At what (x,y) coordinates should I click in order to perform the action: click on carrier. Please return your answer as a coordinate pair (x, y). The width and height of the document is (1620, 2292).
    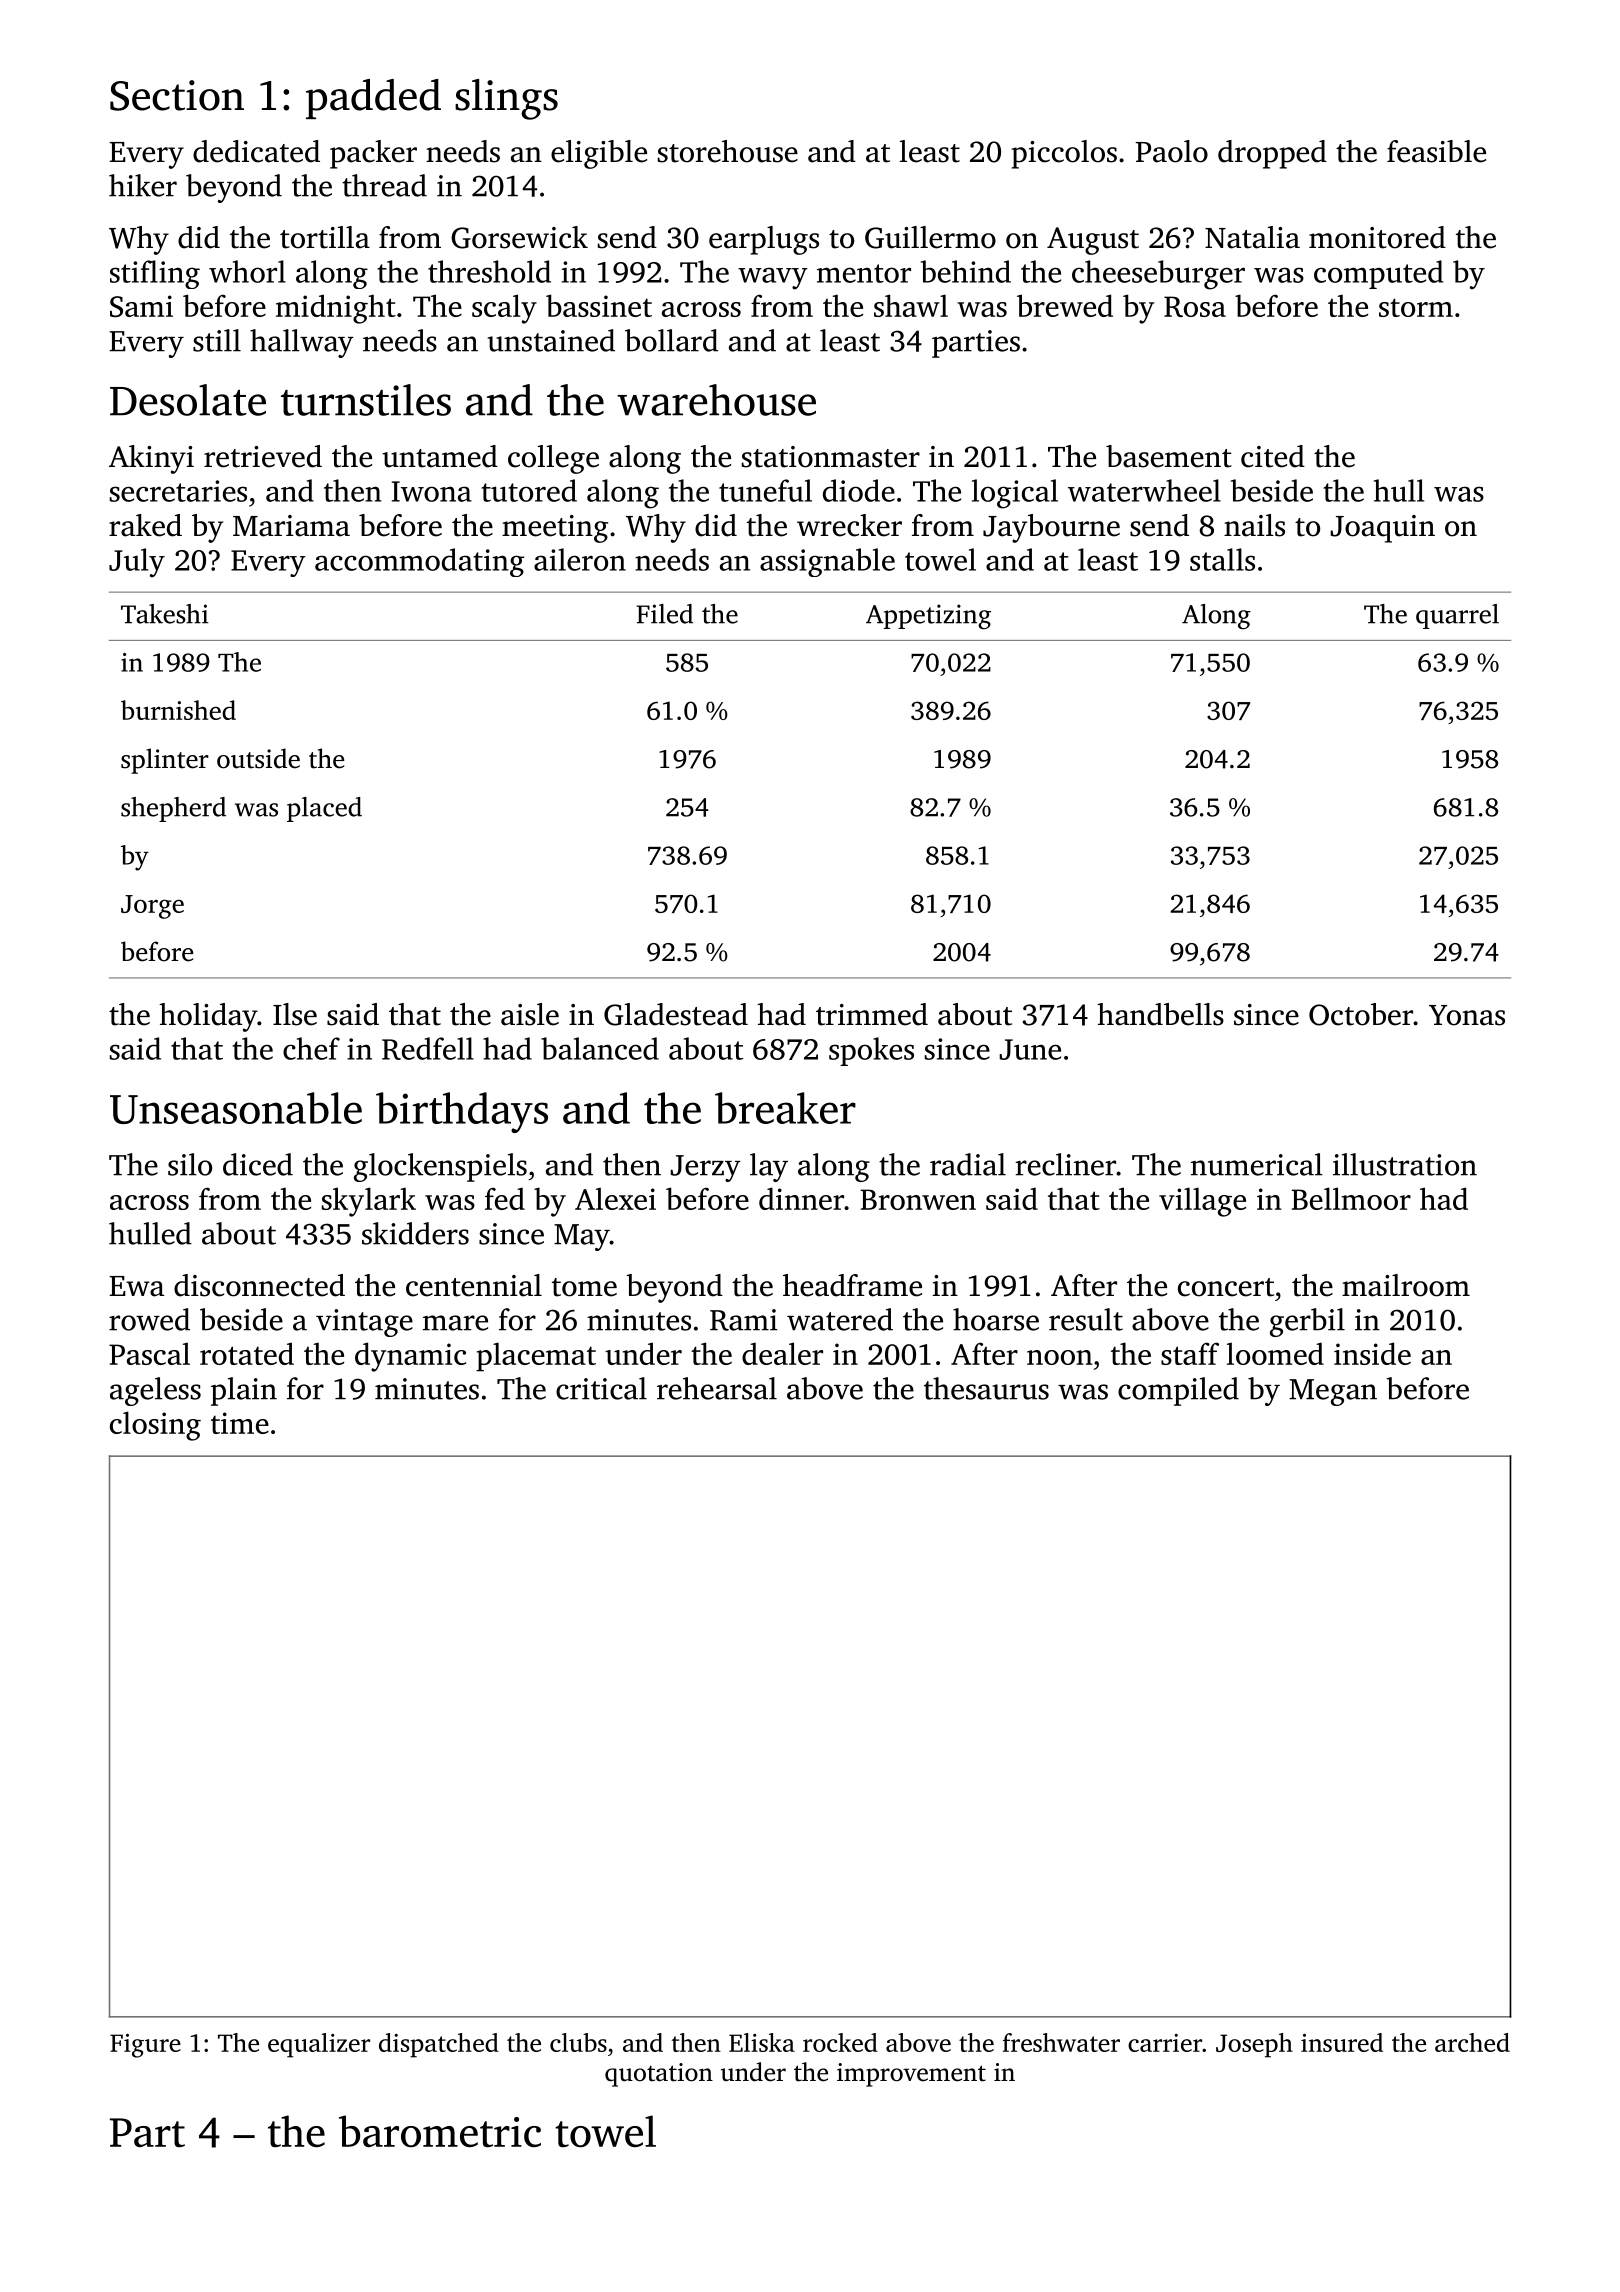
    Looking at the image, I should click on (1165, 2043).
